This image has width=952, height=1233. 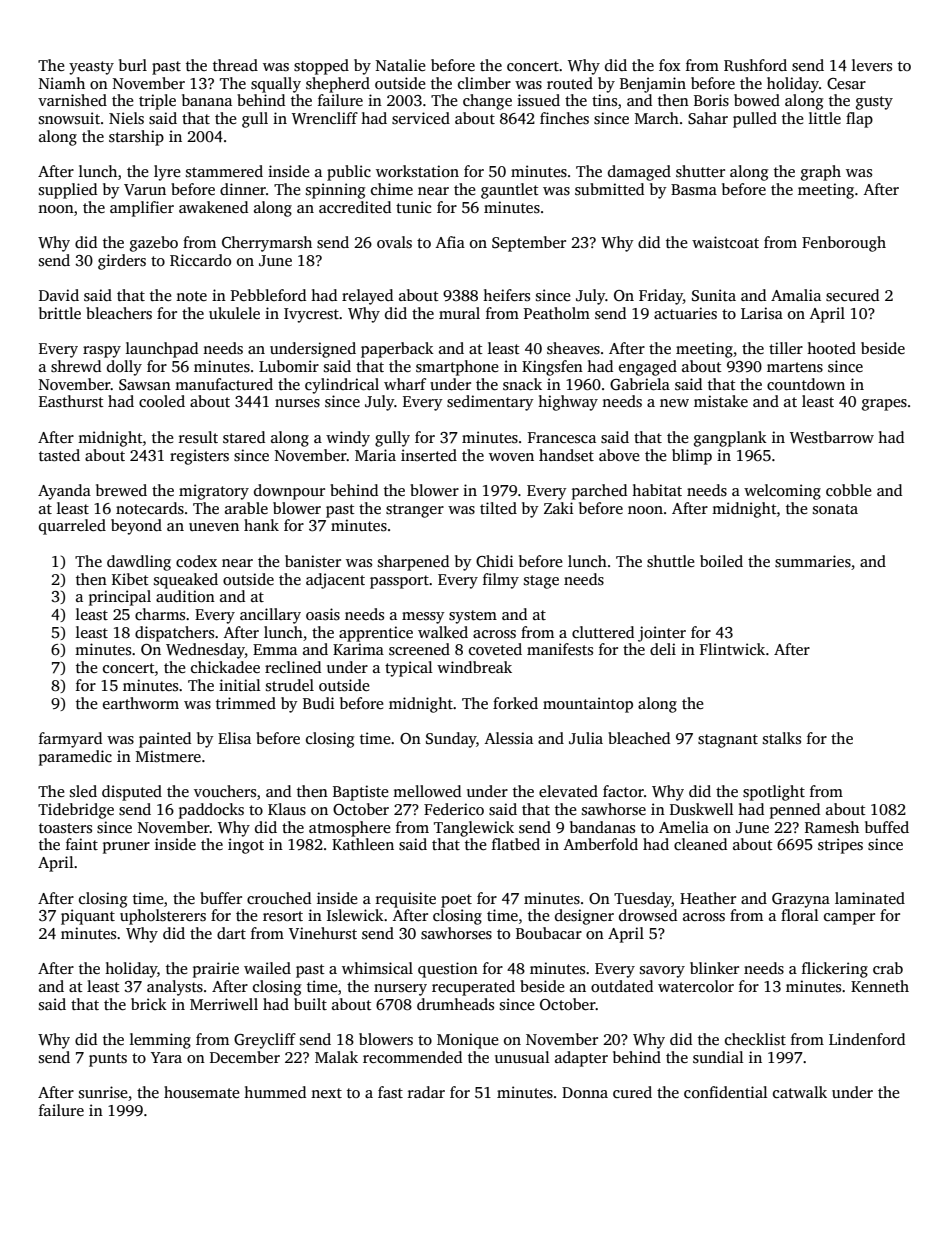 What do you see at coordinates (243, 189) in the image?
I see `dinner` at bounding box center [243, 189].
